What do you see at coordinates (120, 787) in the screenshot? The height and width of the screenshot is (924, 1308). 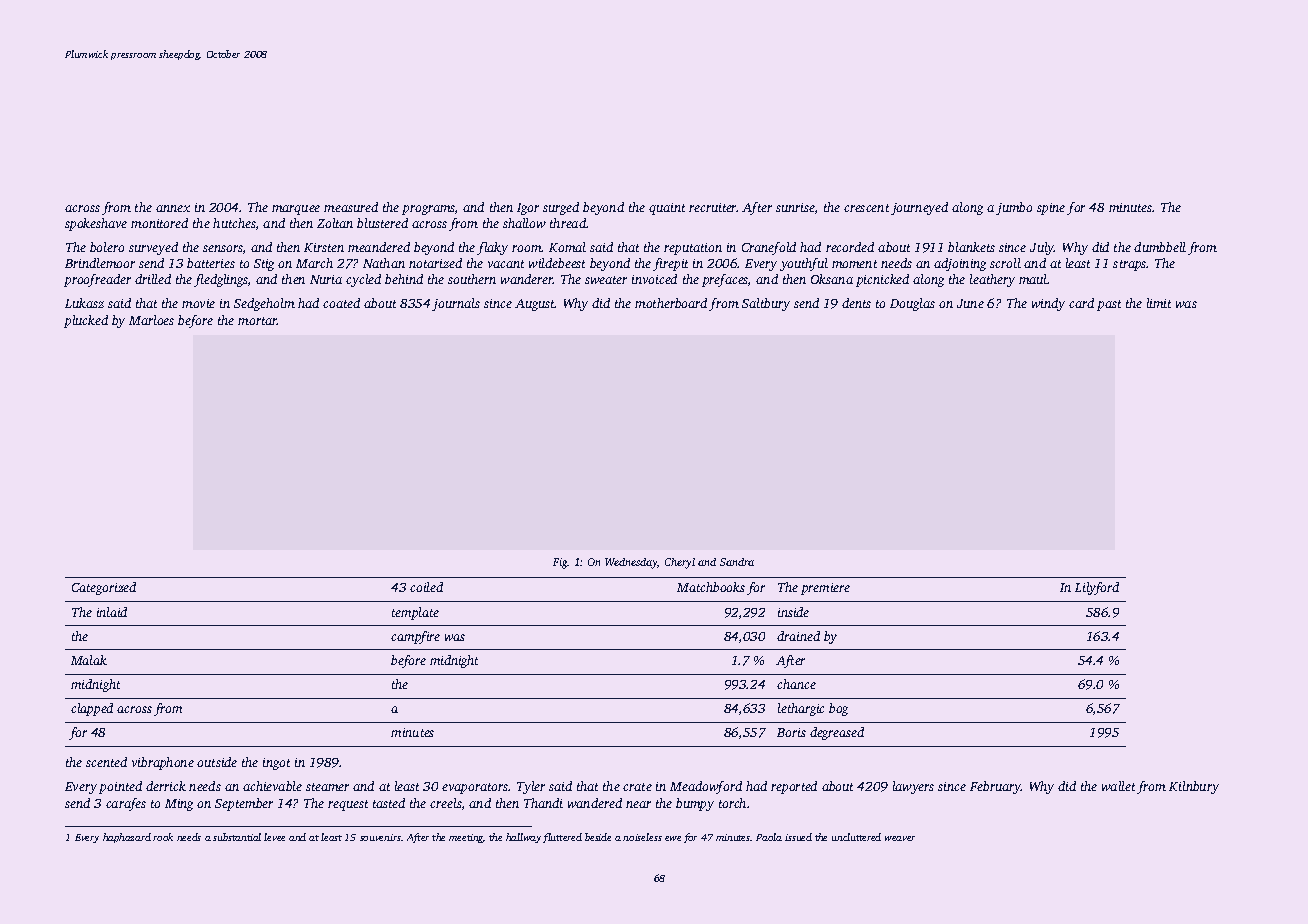 I see `pointed` at bounding box center [120, 787].
